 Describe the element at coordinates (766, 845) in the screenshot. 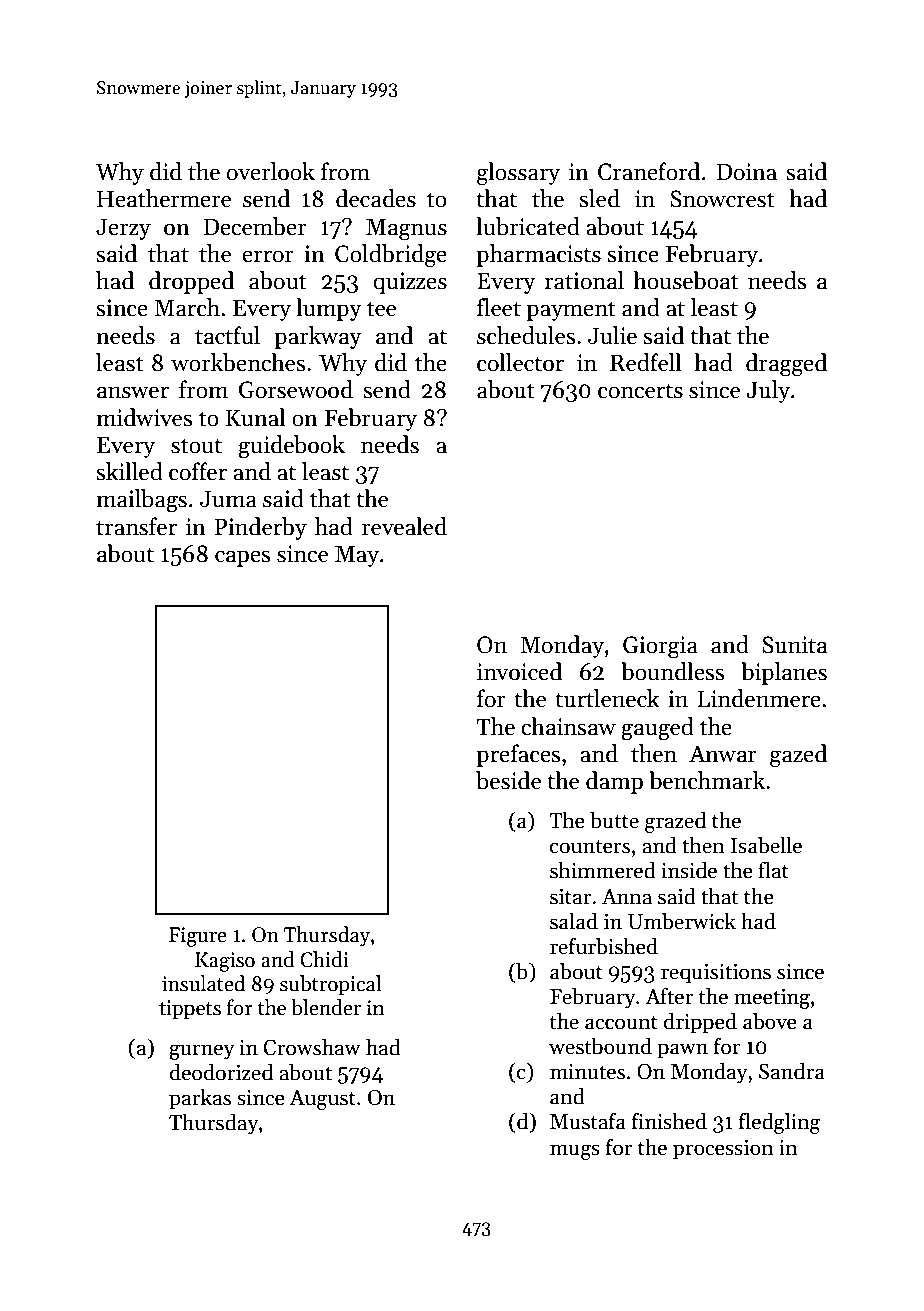

I see `Isabelle` at that location.
